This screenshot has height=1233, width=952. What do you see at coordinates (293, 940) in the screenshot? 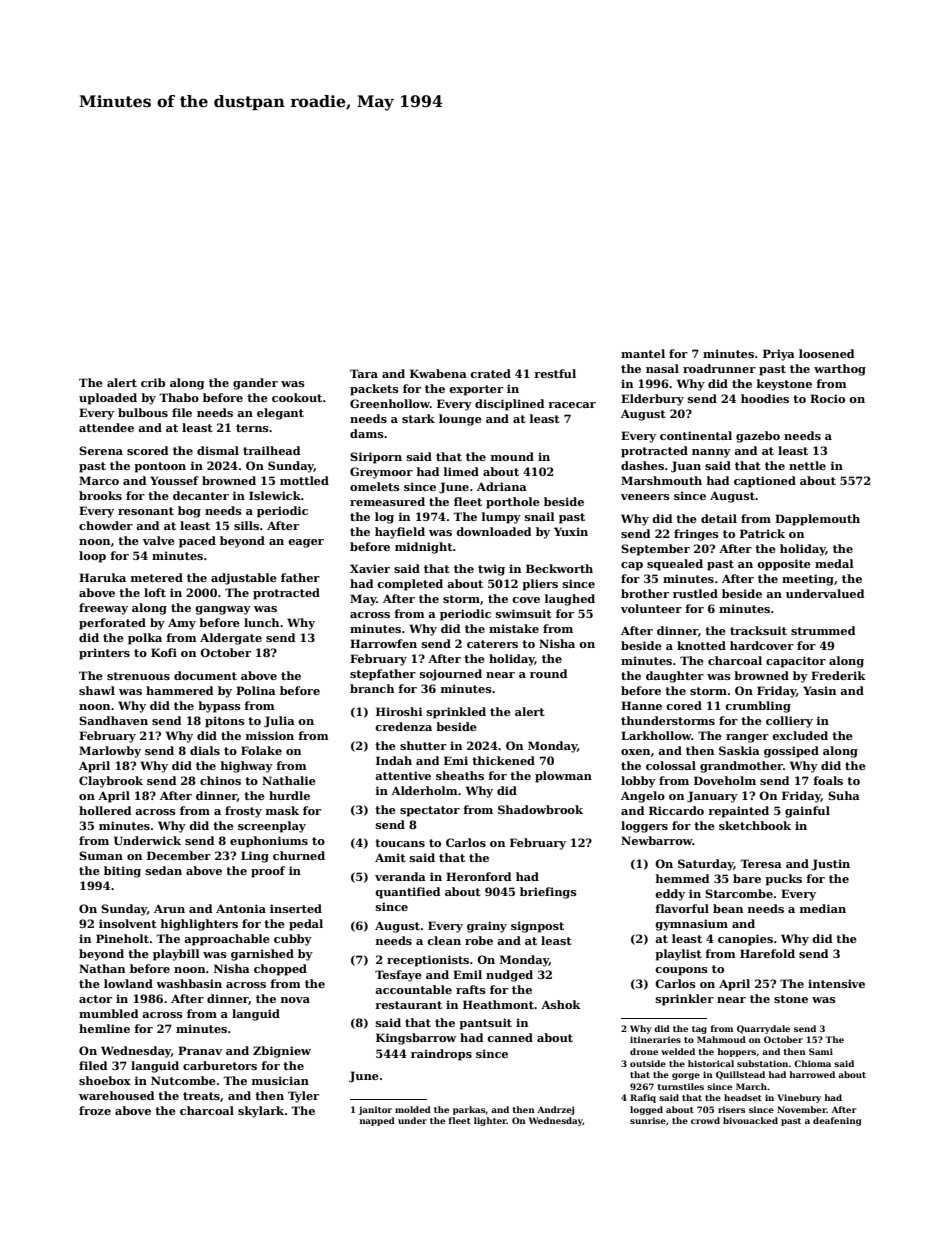
I see `cubby` at bounding box center [293, 940].
